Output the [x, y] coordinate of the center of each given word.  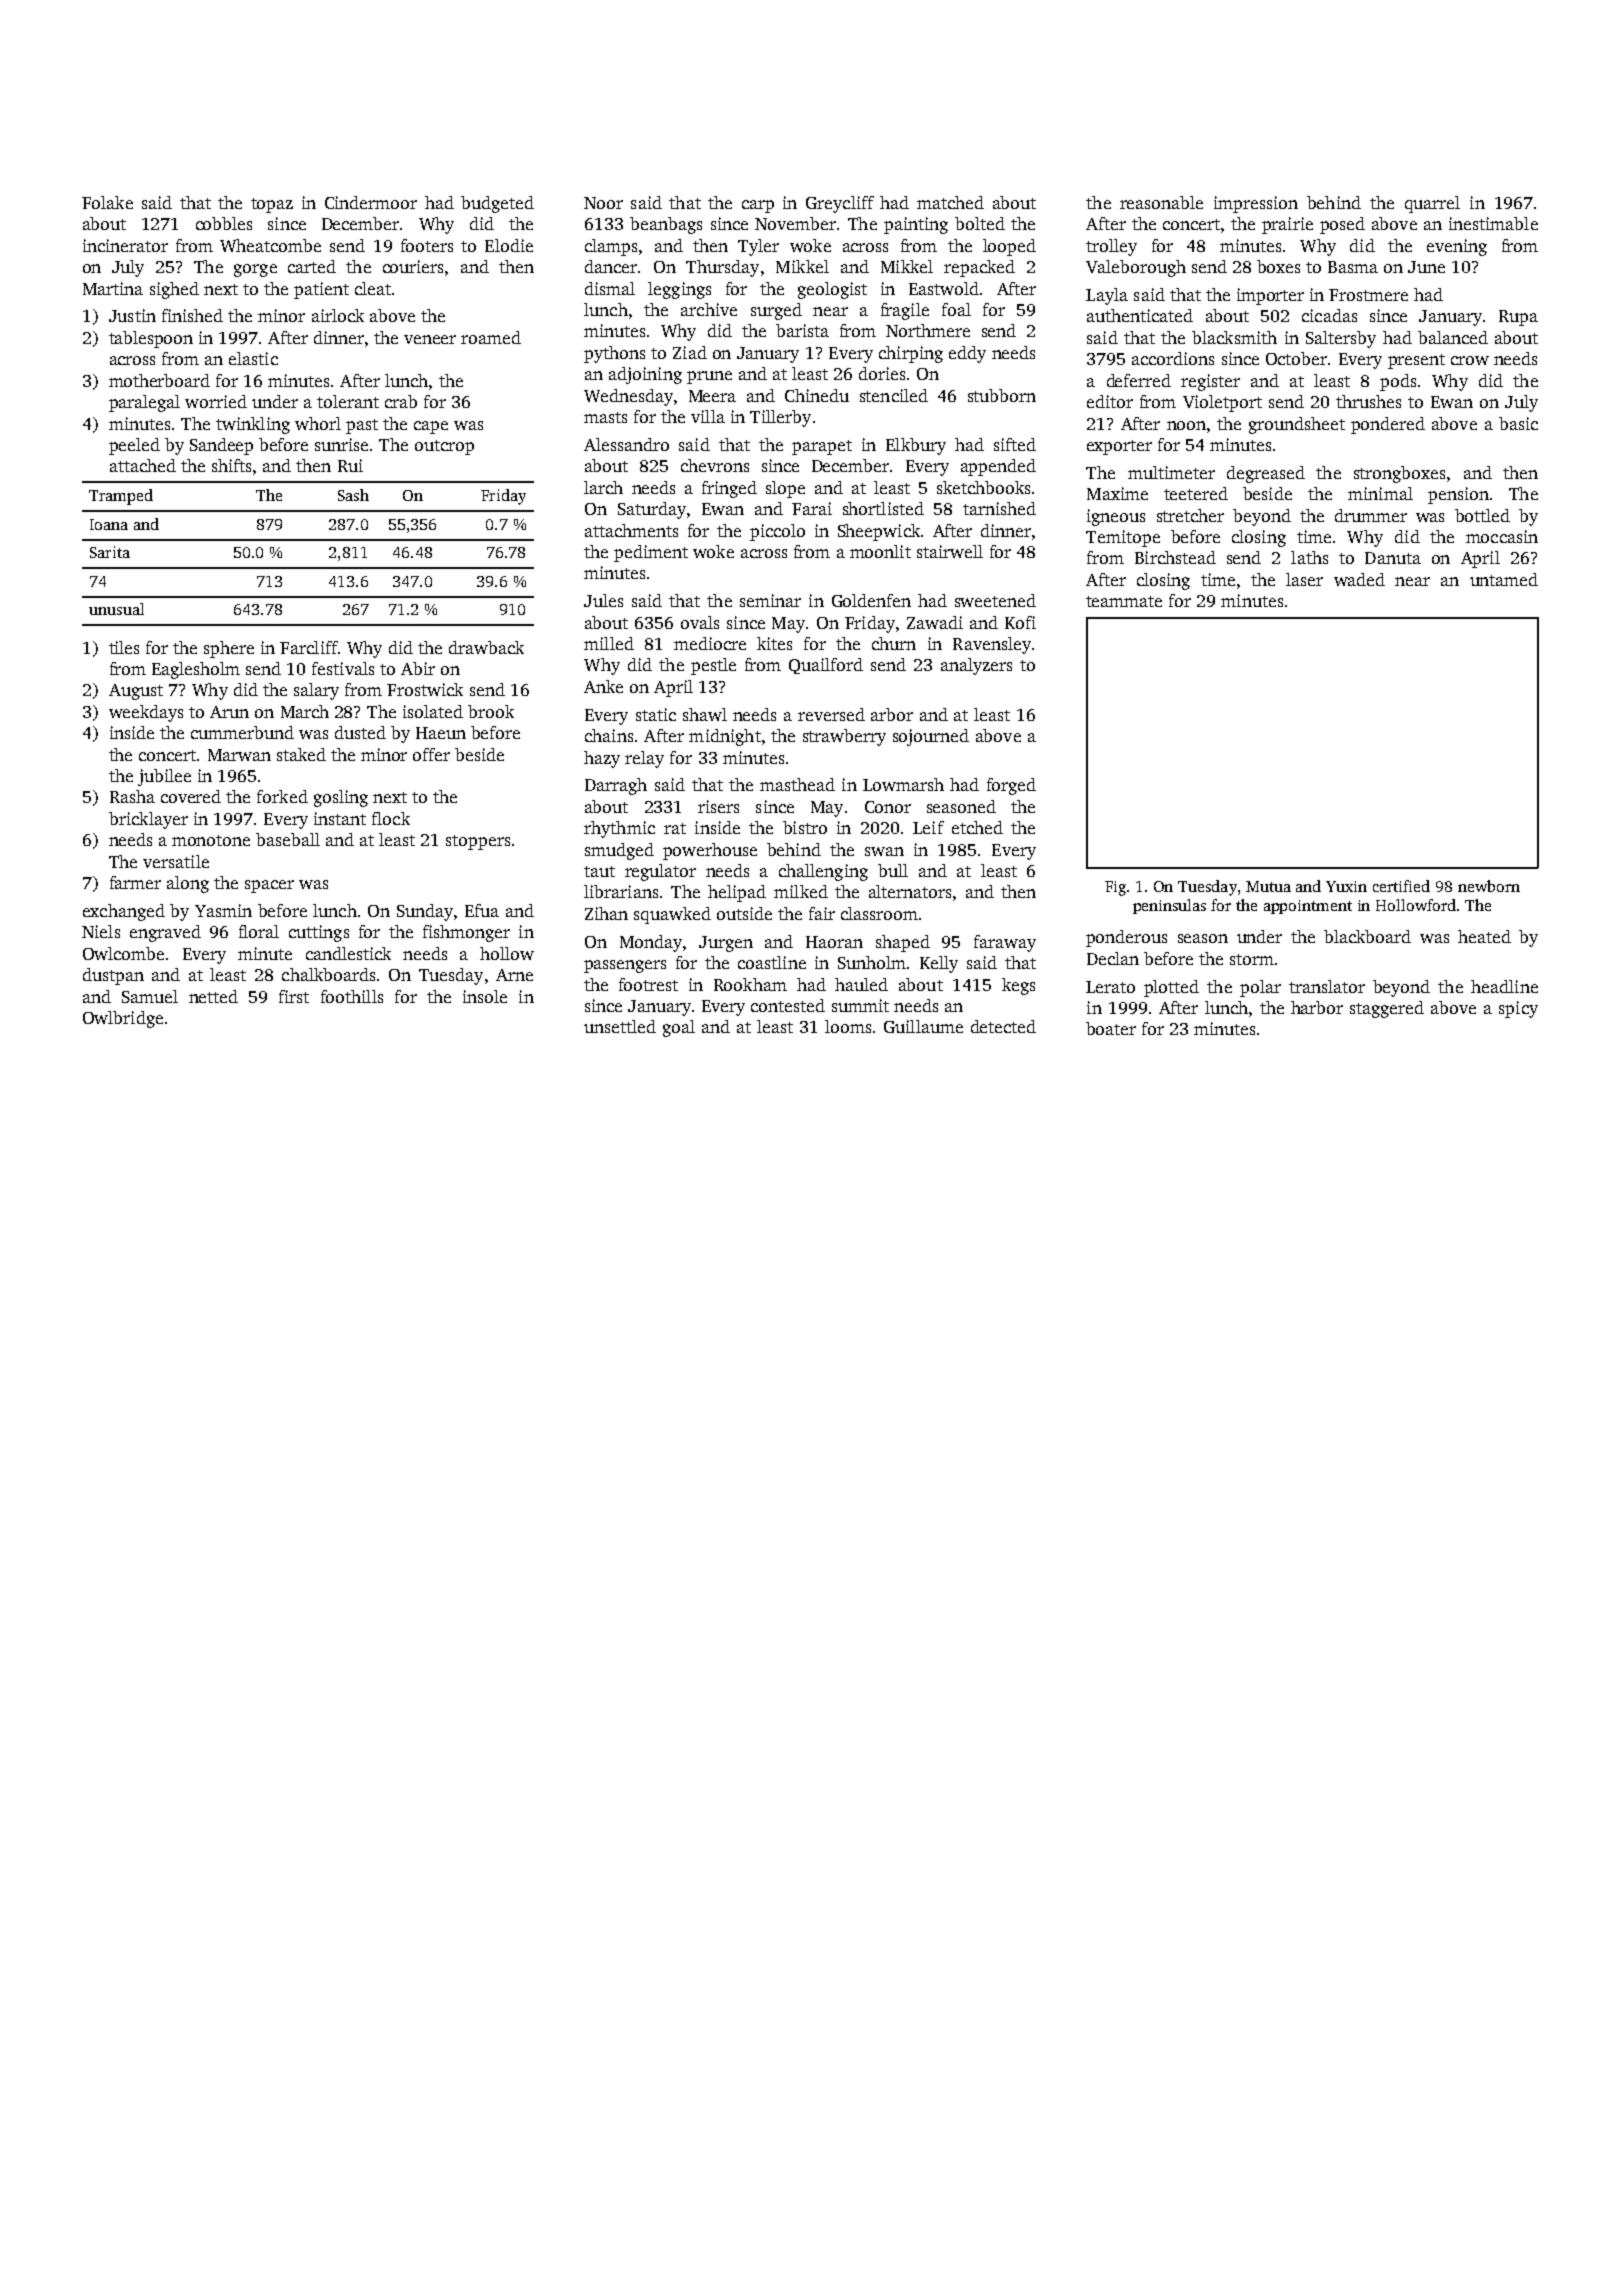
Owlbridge [123, 1019]
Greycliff [840, 204]
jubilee [164, 777]
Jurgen [726, 944]
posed [1342, 225]
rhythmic [619, 829]
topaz [272, 205]
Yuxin [1346, 886]
